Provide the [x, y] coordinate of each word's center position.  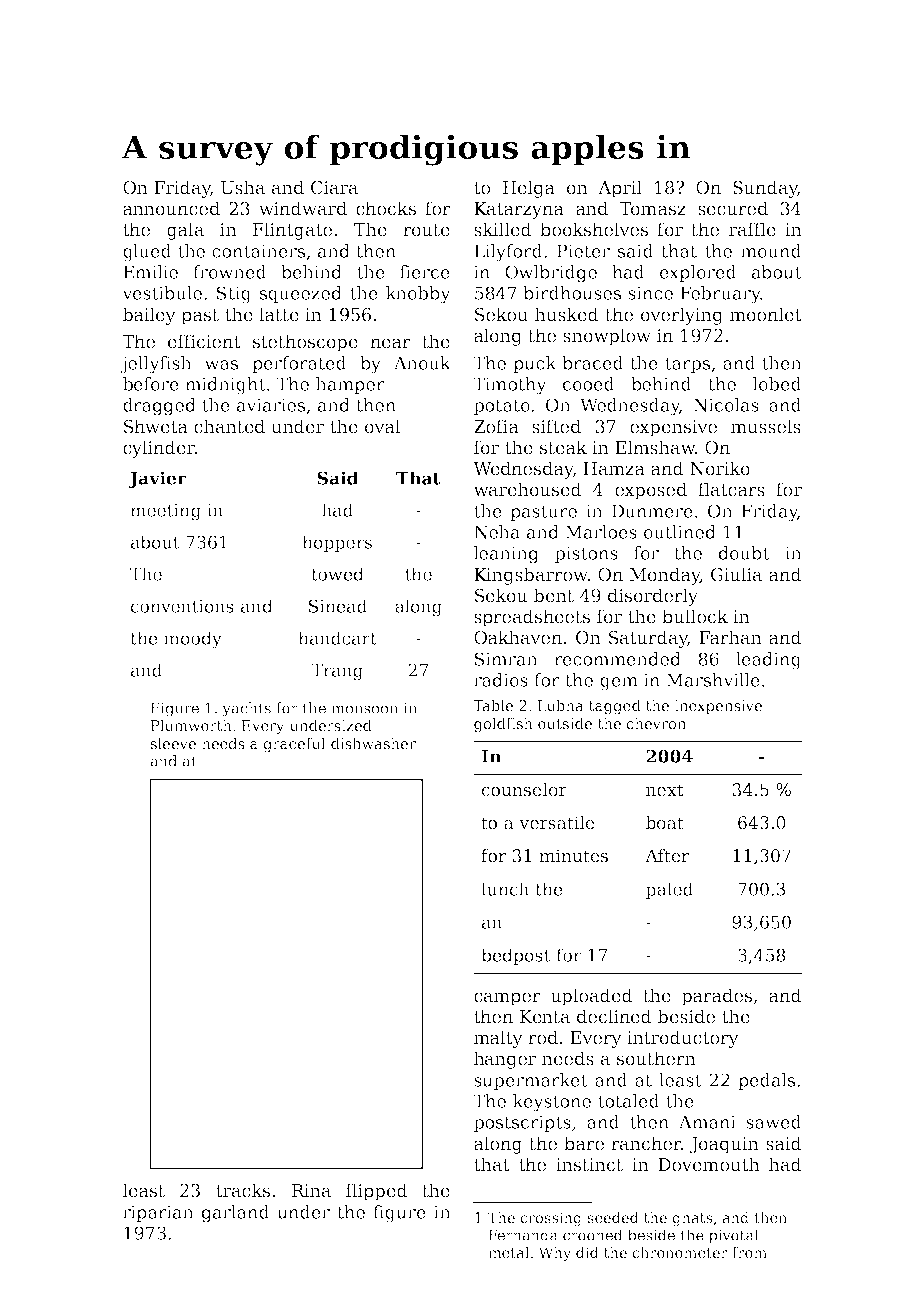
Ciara [334, 188]
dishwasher [373, 743]
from [749, 1252]
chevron [656, 723]
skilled [503, 229]
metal [508, 1252]
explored [698, 273]
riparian [158, 1213]
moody [193, 640]
